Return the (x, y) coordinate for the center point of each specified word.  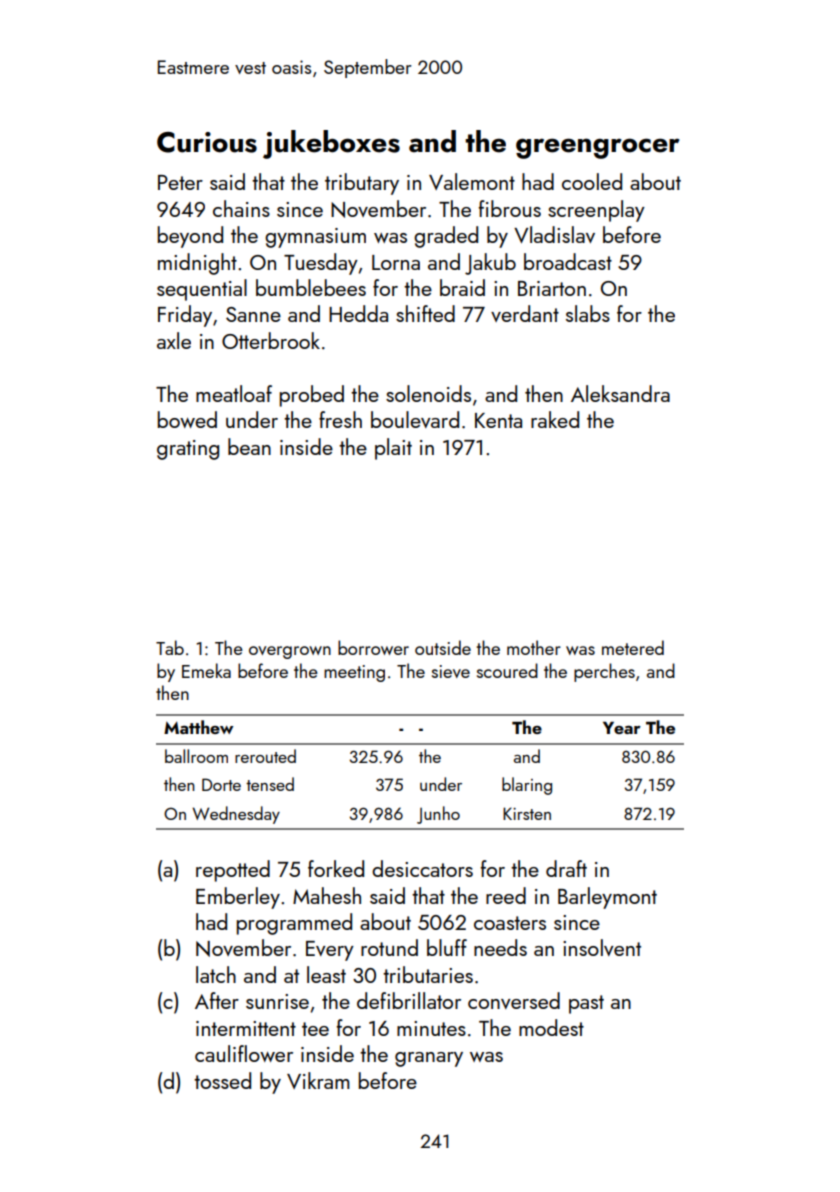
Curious (207, 142)
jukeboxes (331, 144)
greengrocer (598, 148)
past (586, 1004)
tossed (222, 1080)
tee (315, 1029)
